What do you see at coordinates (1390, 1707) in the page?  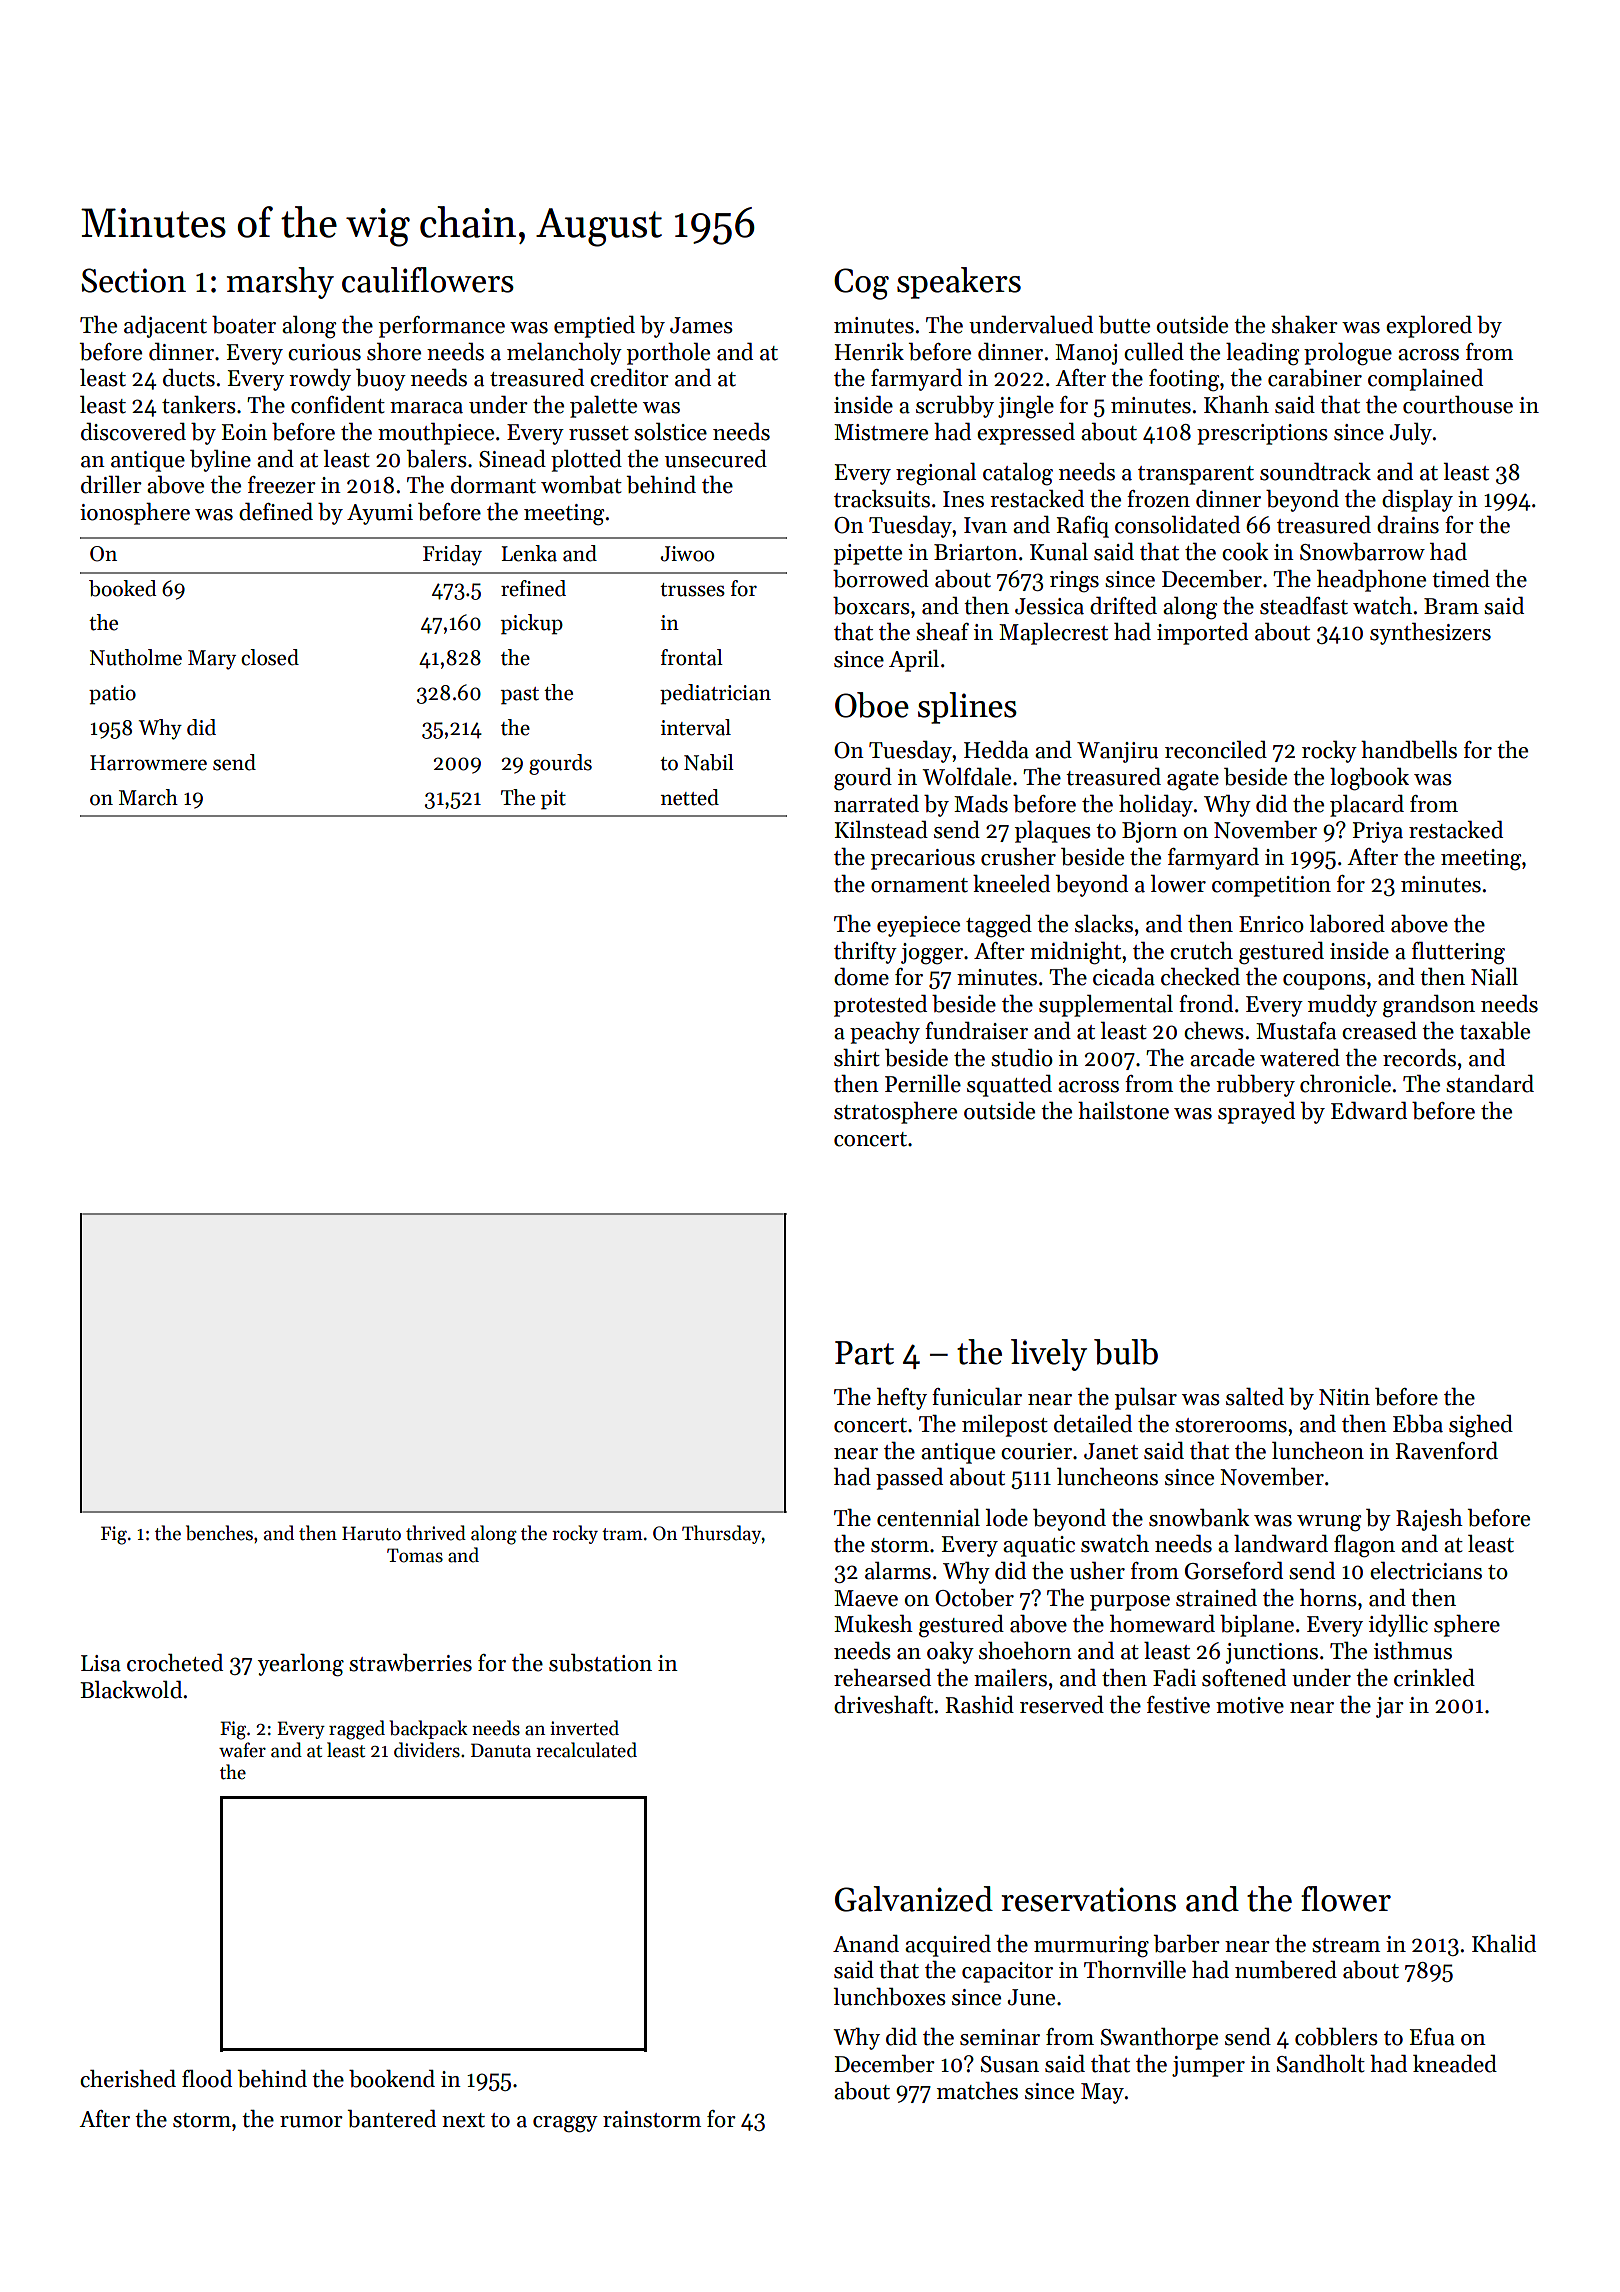 I see `jar` at bounding box center [1390, 1707].
